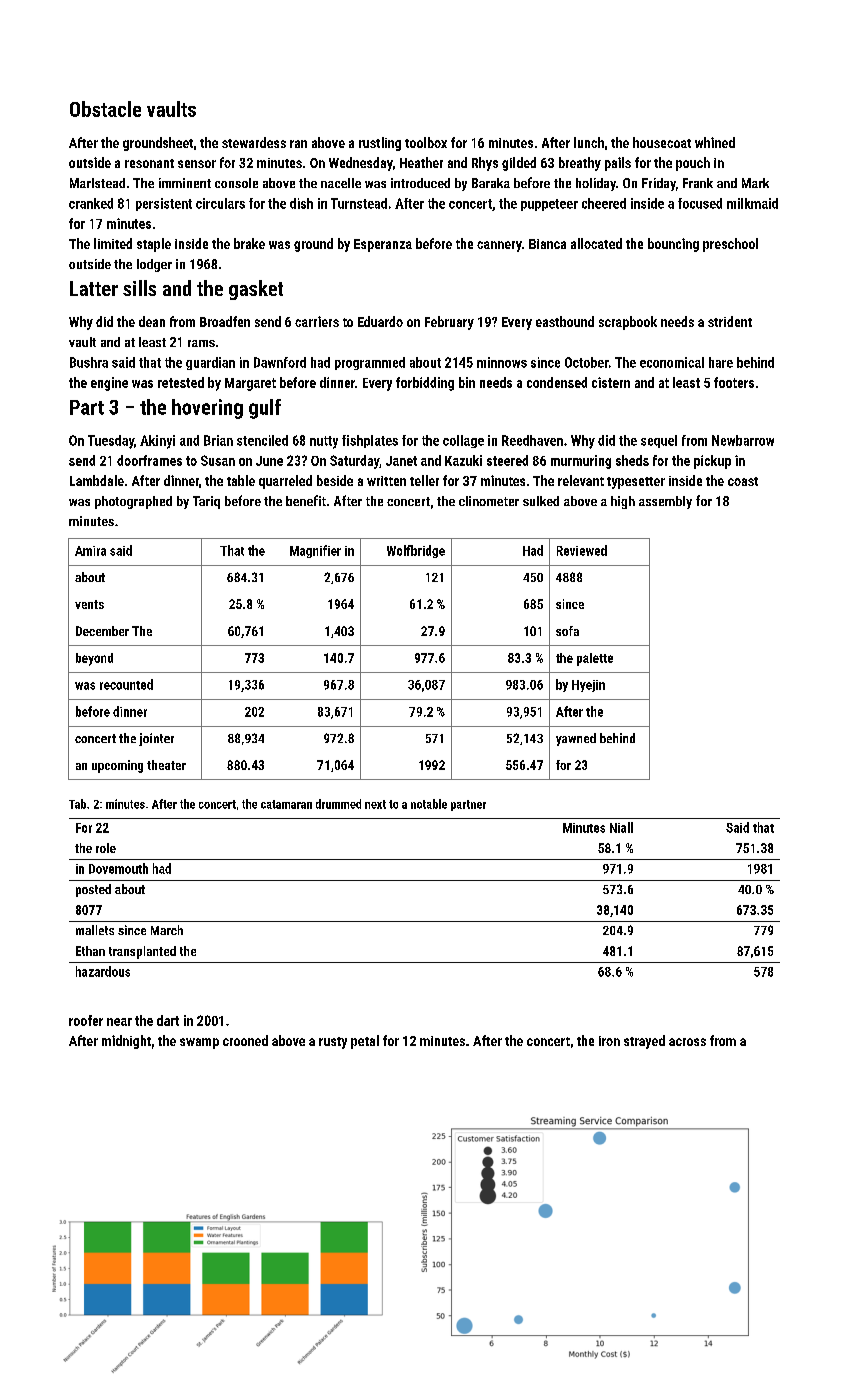  Describe the element at coordinates (576, 739) in the screenshot. I see `yawned` at that location.
